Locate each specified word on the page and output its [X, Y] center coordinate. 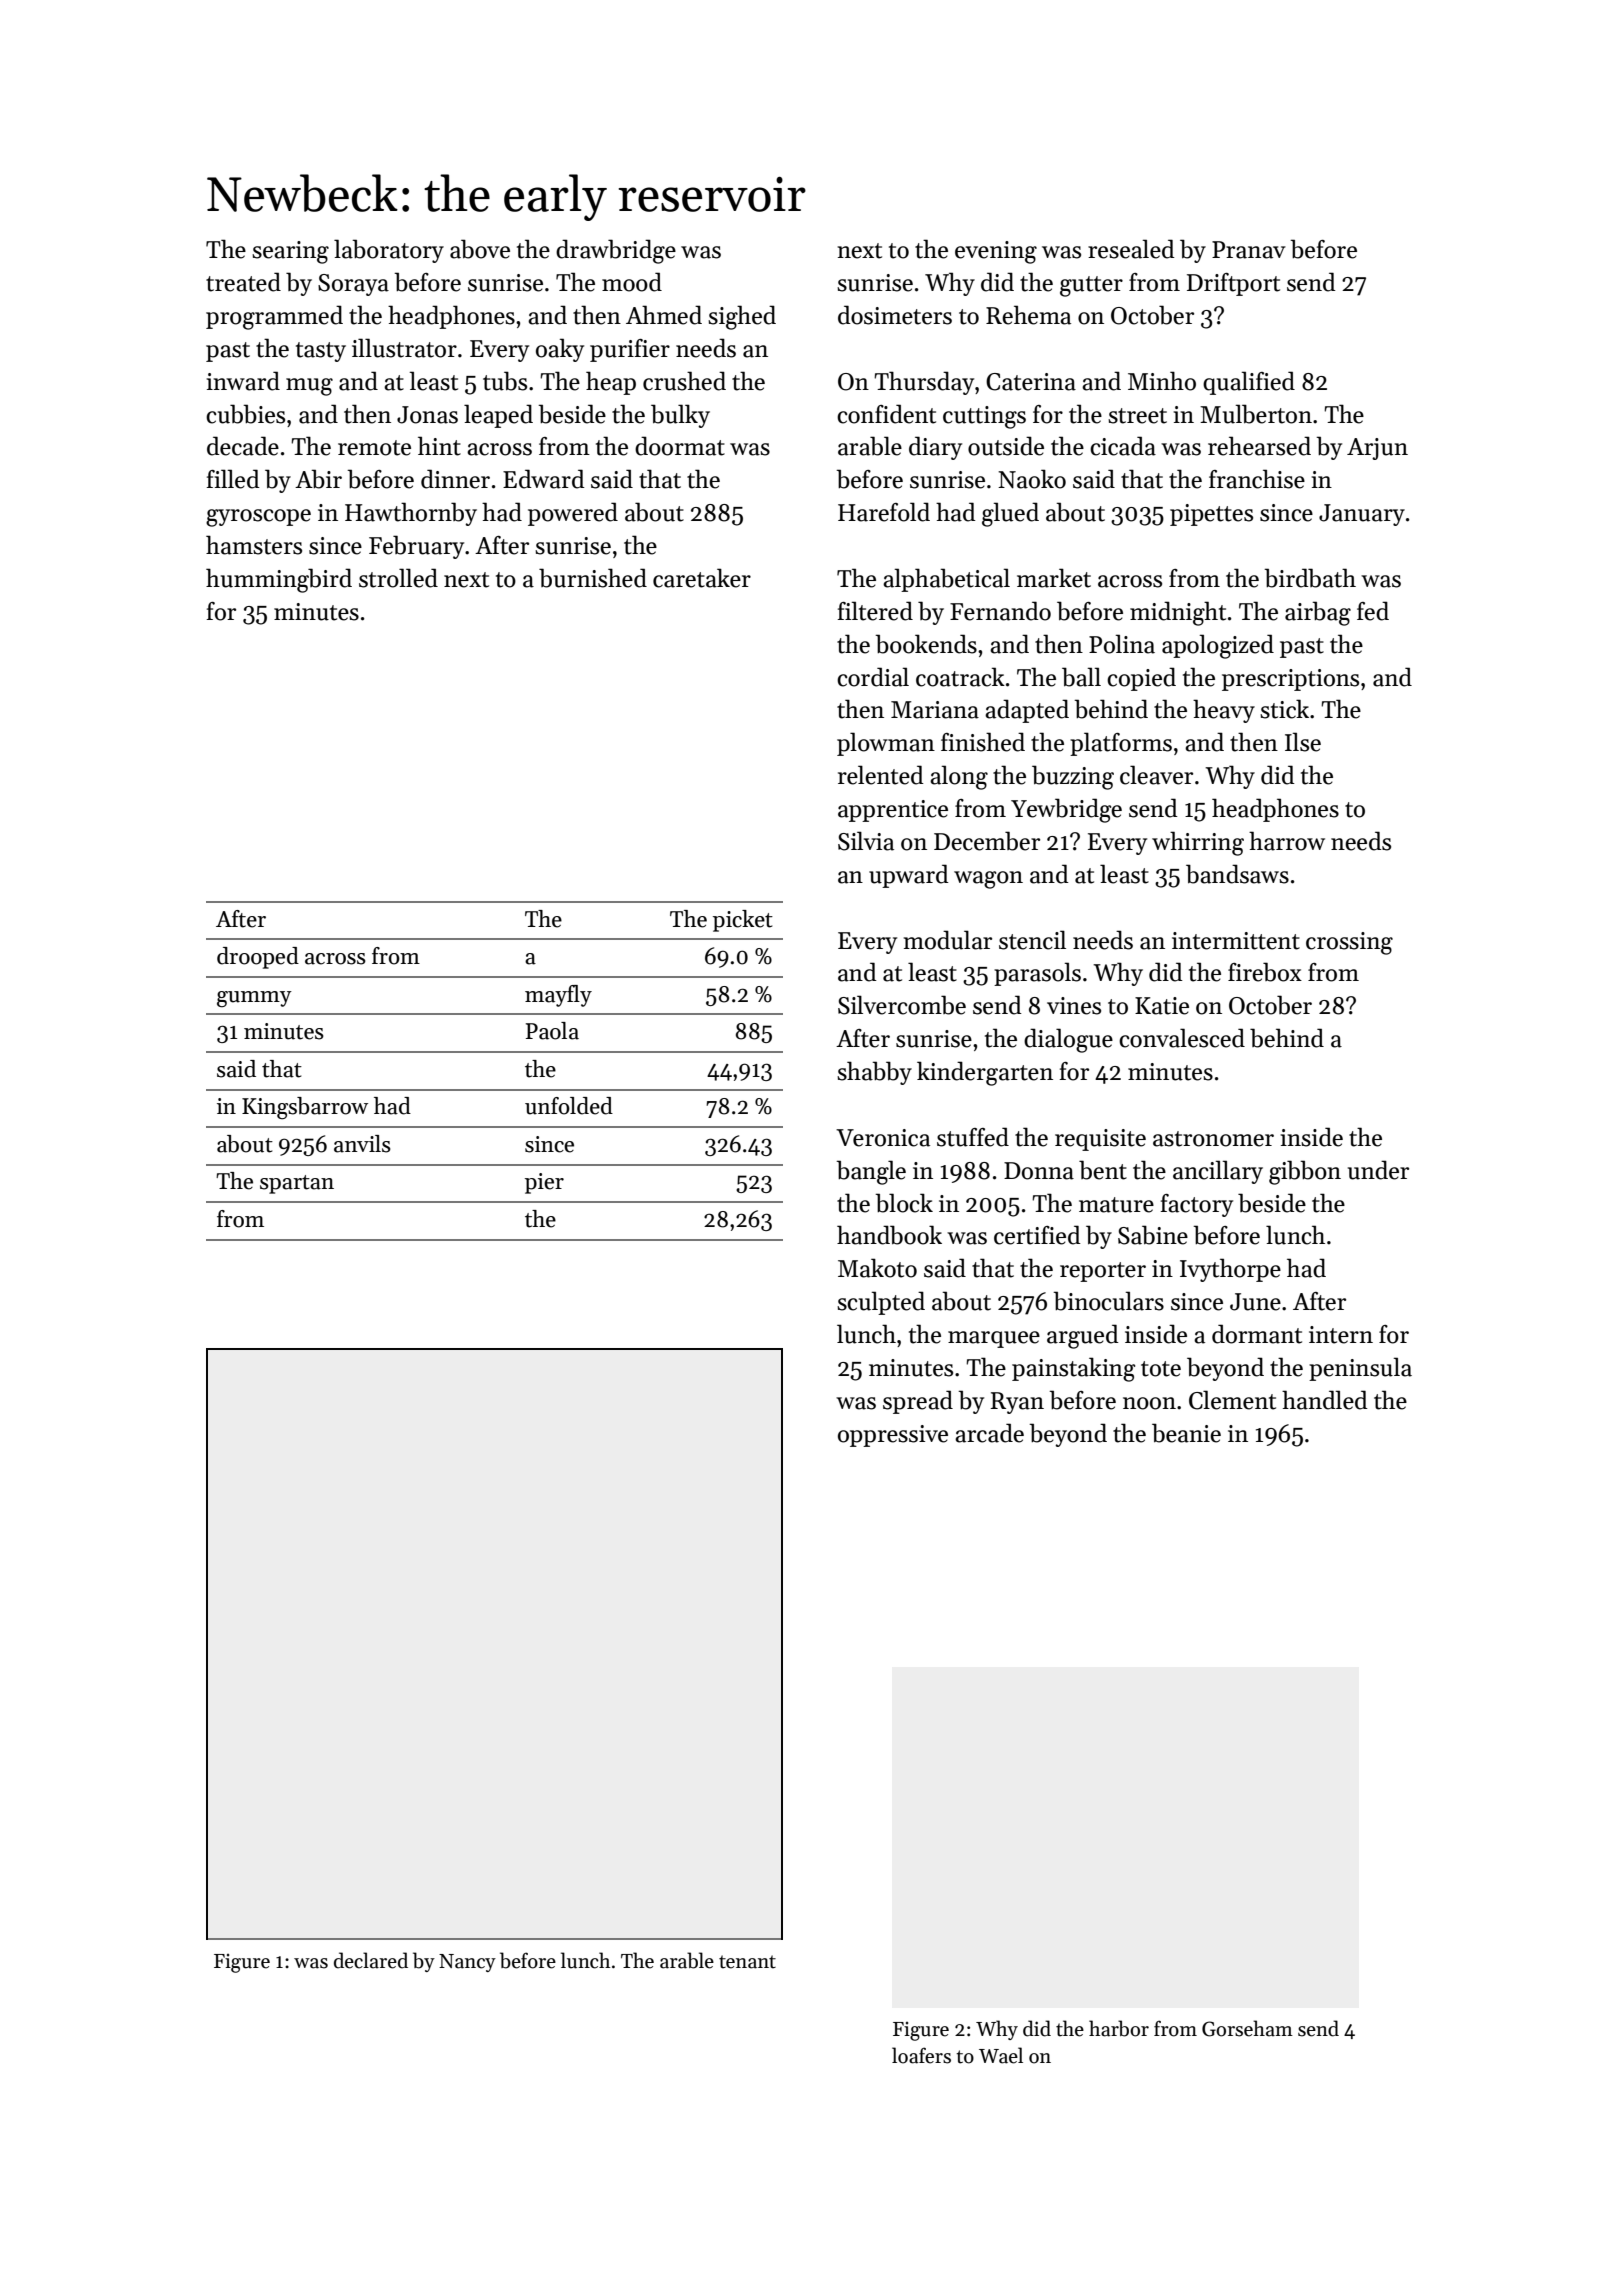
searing [290, 252]
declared [371, 1960]
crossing [1349, 943]
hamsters [254, 545]
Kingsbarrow [305, 1108]
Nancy [467, 1963]
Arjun [1377, 449]
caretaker [702, 578]
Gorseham [1247, 2028]
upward [909, 876]
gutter [1091, 286]
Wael [1001, 2055]
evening [996, 252]
